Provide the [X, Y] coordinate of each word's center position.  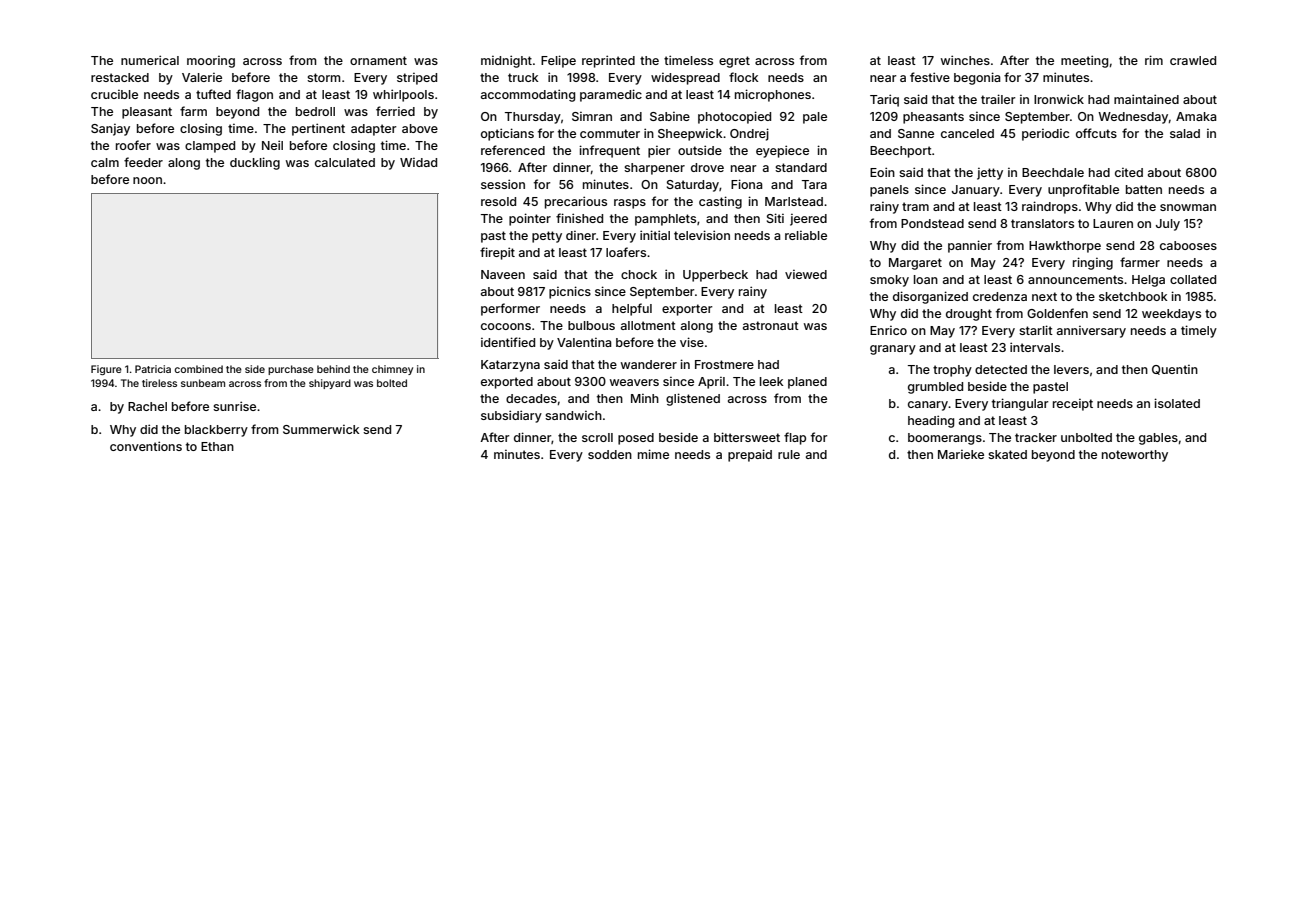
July [1168, 225]
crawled [1193, 60]
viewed [806, 274]
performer [510, 309]
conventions [146, 446]
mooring [211, 62]
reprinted [608, 61]
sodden [610, 454]
